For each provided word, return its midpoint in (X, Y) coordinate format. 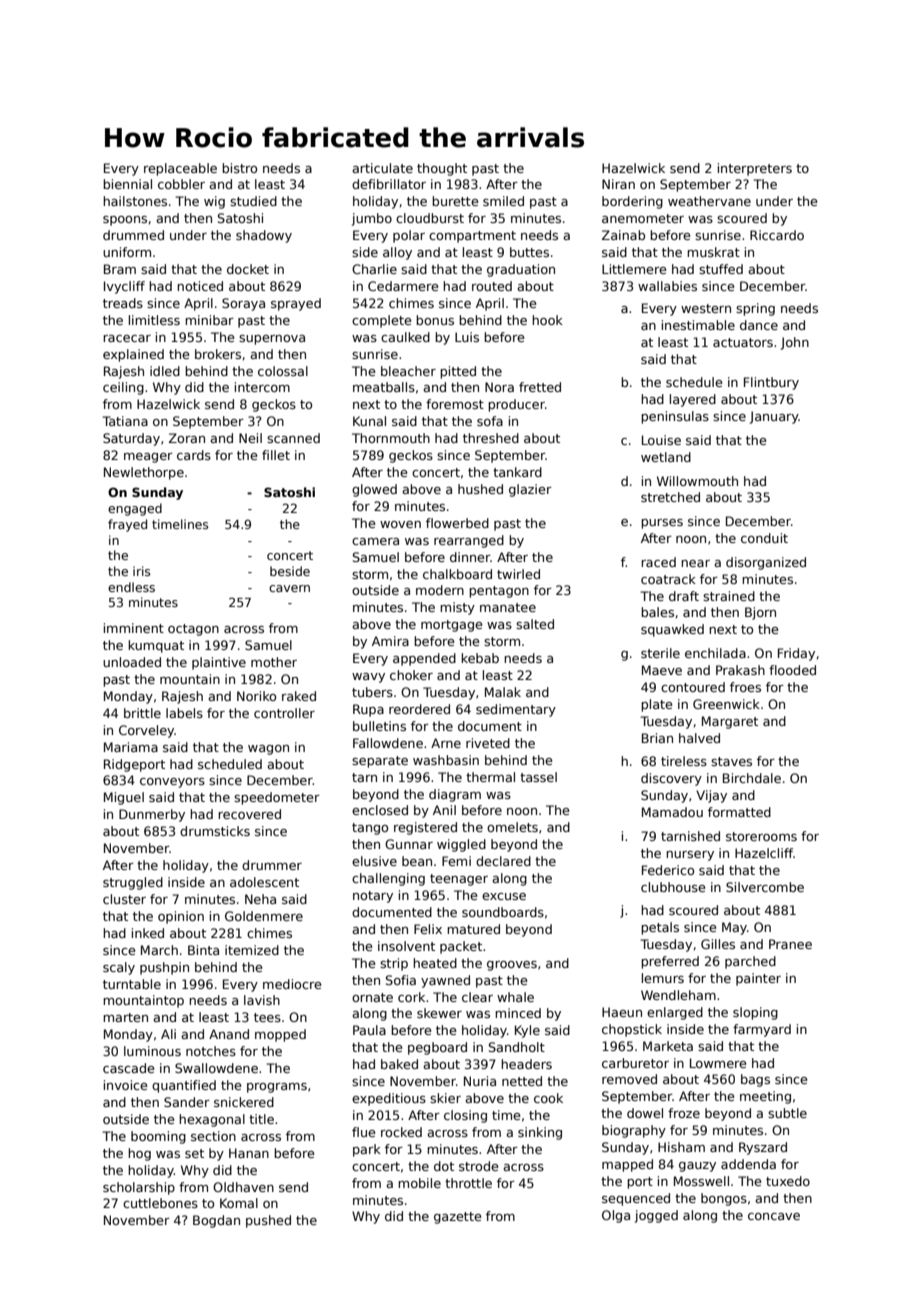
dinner (470, 557)
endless (131, 587)
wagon (268, 750)
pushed (268, 1221)
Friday (796, 654)
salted (535, 624)
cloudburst (430, 218)
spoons (125, 221)
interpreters (755, 169)
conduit (764, 538)
